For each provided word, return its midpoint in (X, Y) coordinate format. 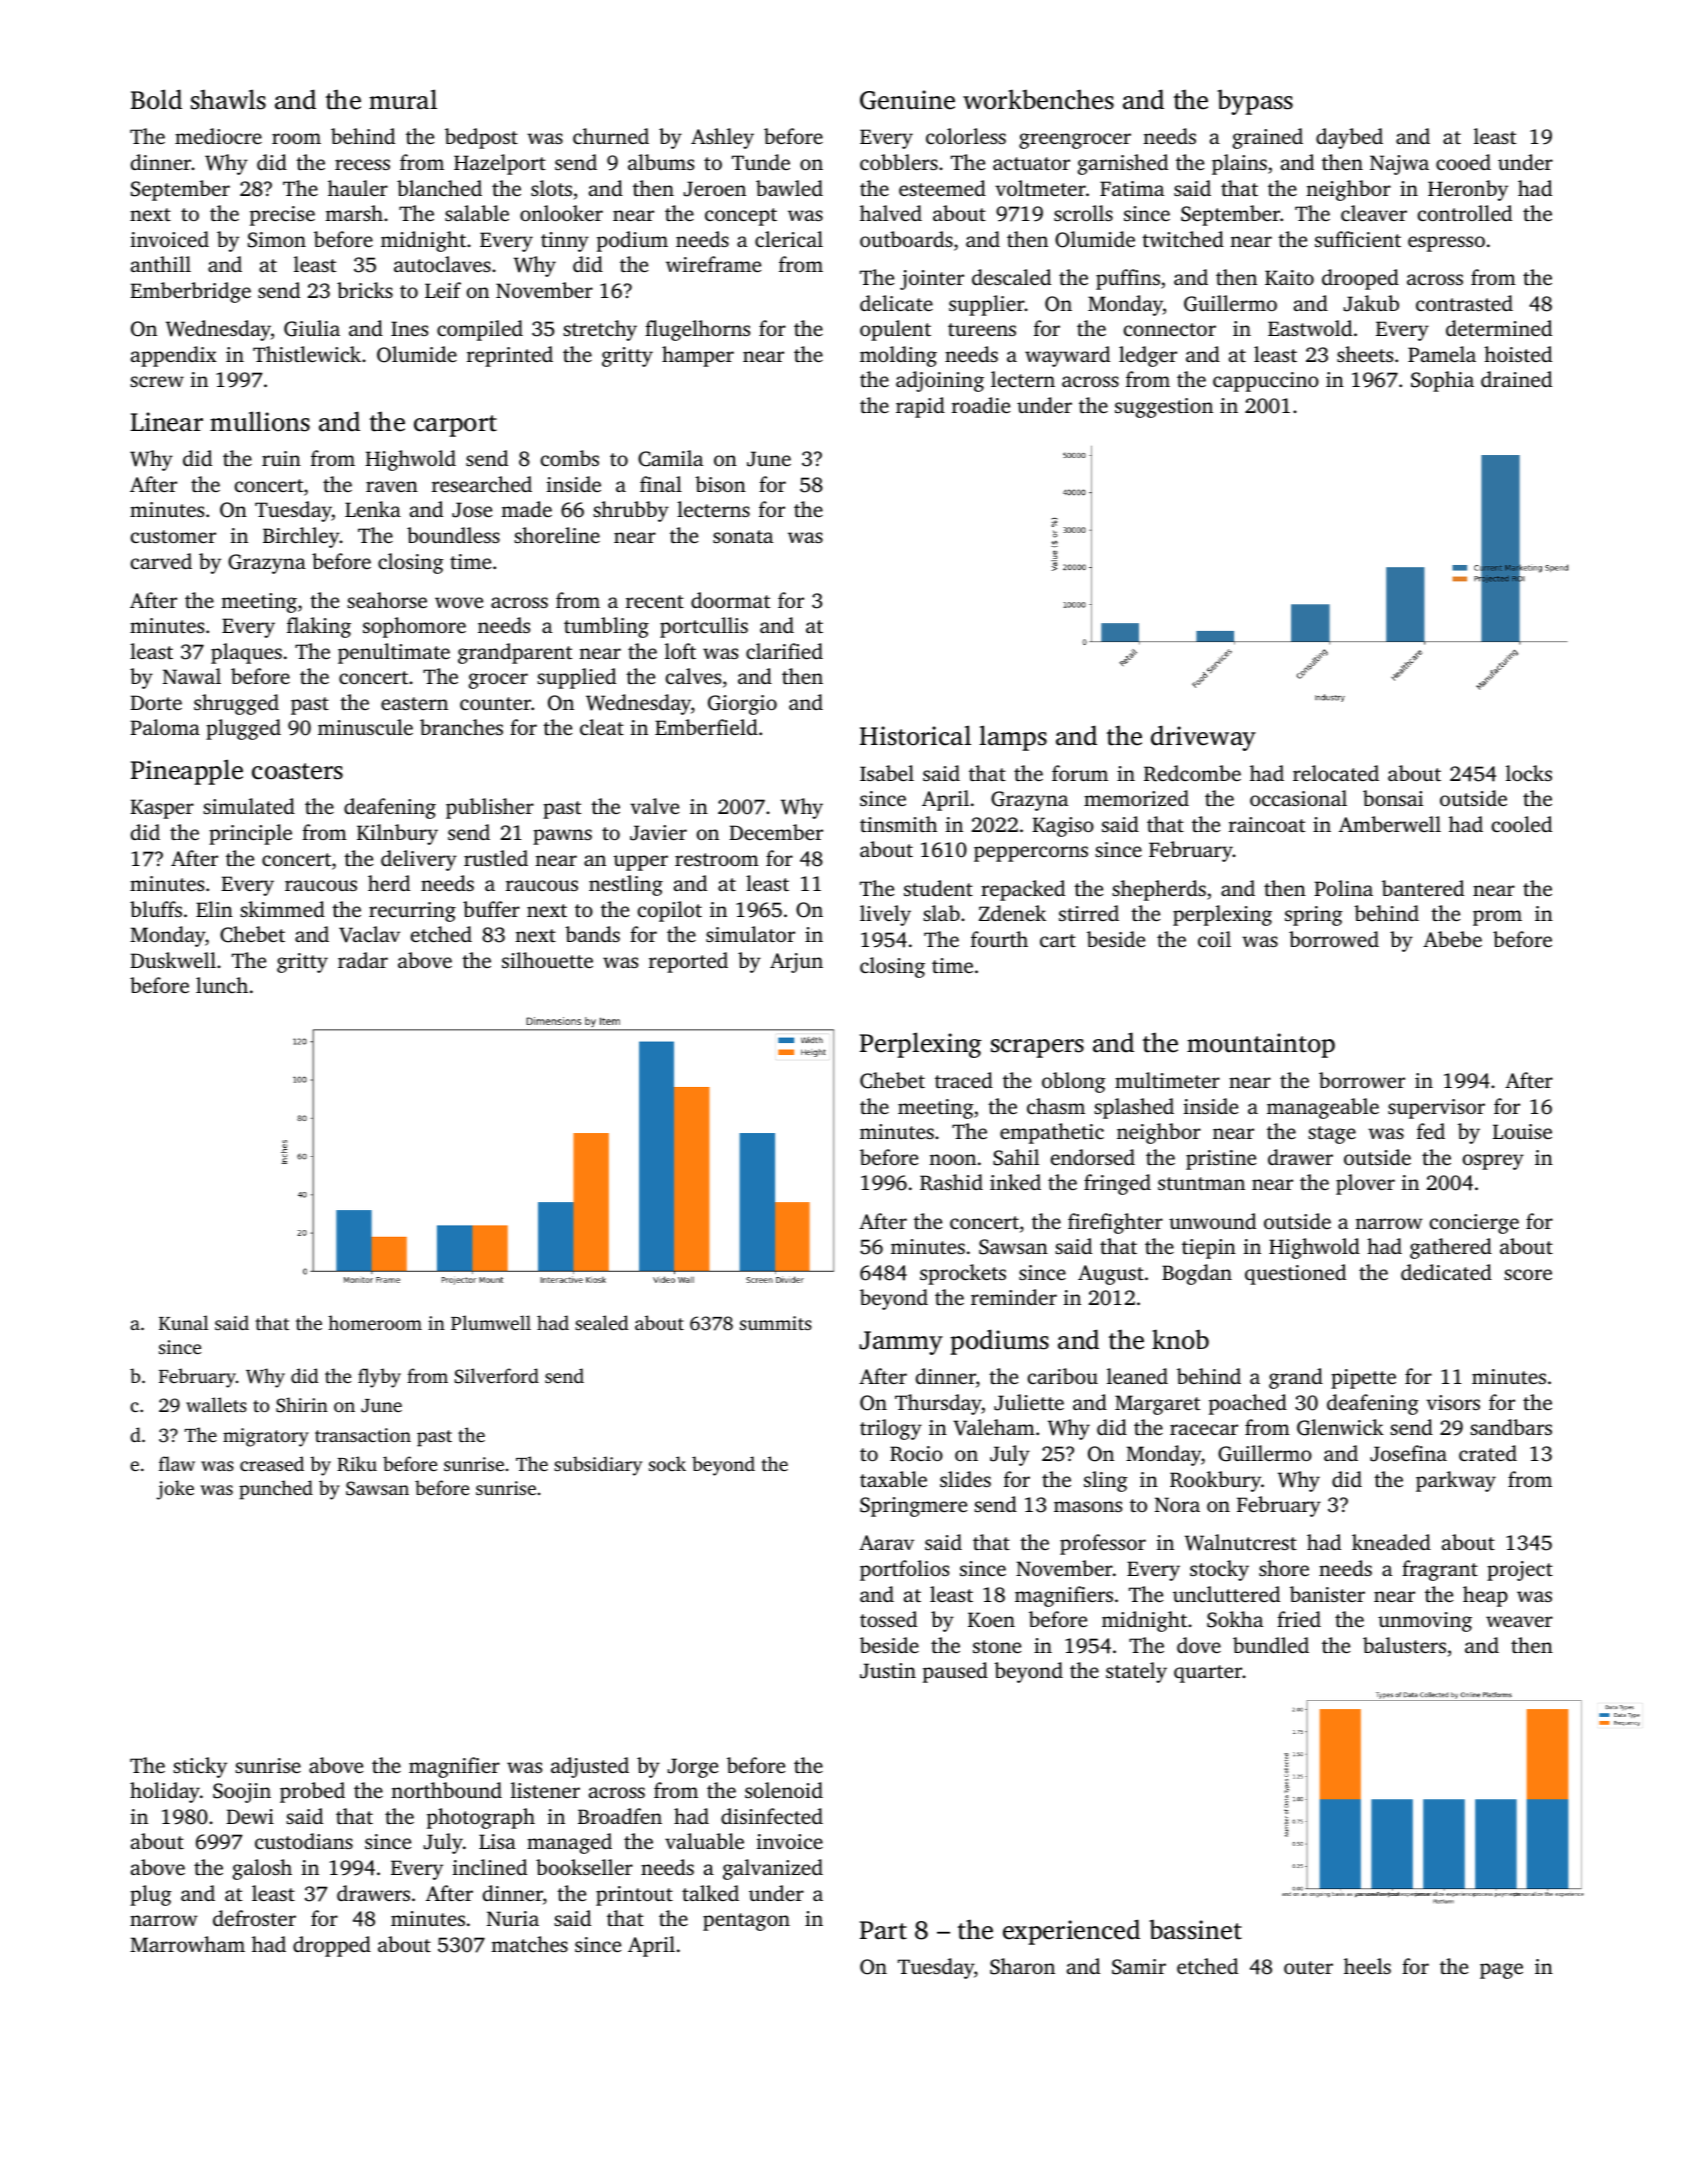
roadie (981, 405)
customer (173, 536)
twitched (1183, 239)
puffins (1128, 279)
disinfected (772, 1816)
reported (688, 962)
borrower (1362, 1080)
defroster (254, 1918)
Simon (277, 240)
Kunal (183, 1322)
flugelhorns (697, 330)
